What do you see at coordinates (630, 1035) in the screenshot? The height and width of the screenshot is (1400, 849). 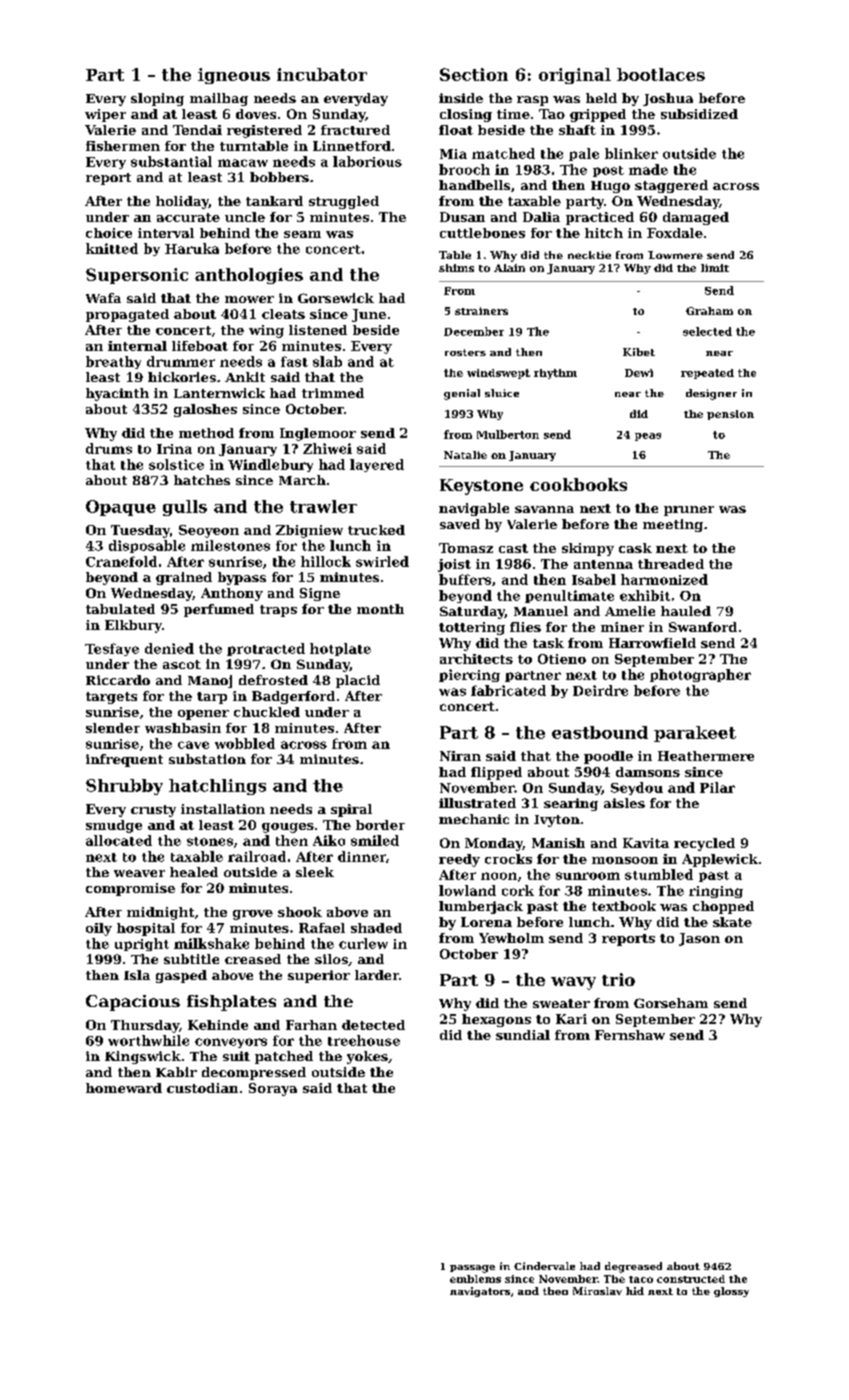 I see `Fernshaw` at bounding box center [630, 1035].
